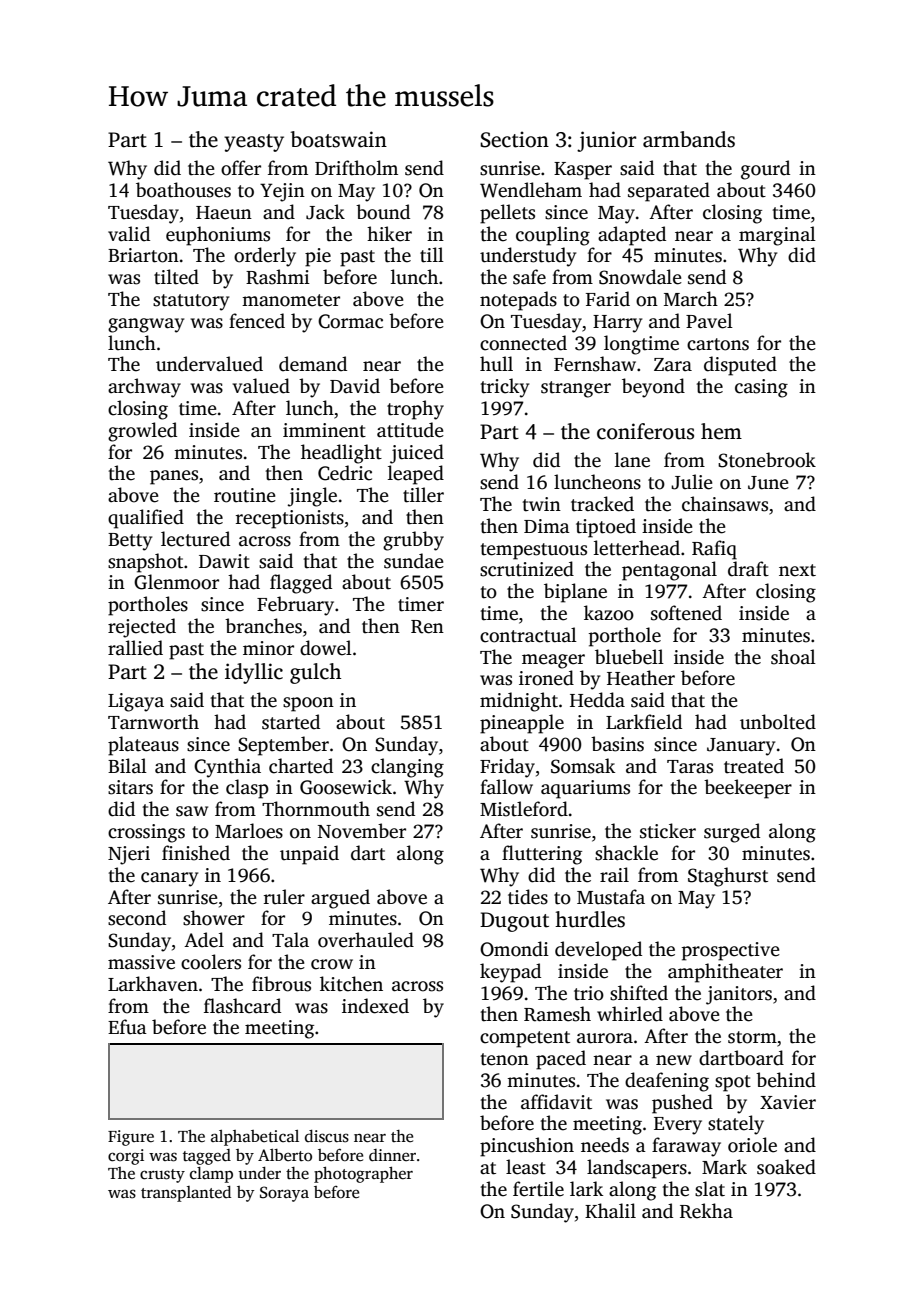  What do you see at coordinates (514, 139) in the screenshot?
I see `Section` at bounding box center [514, 139].
